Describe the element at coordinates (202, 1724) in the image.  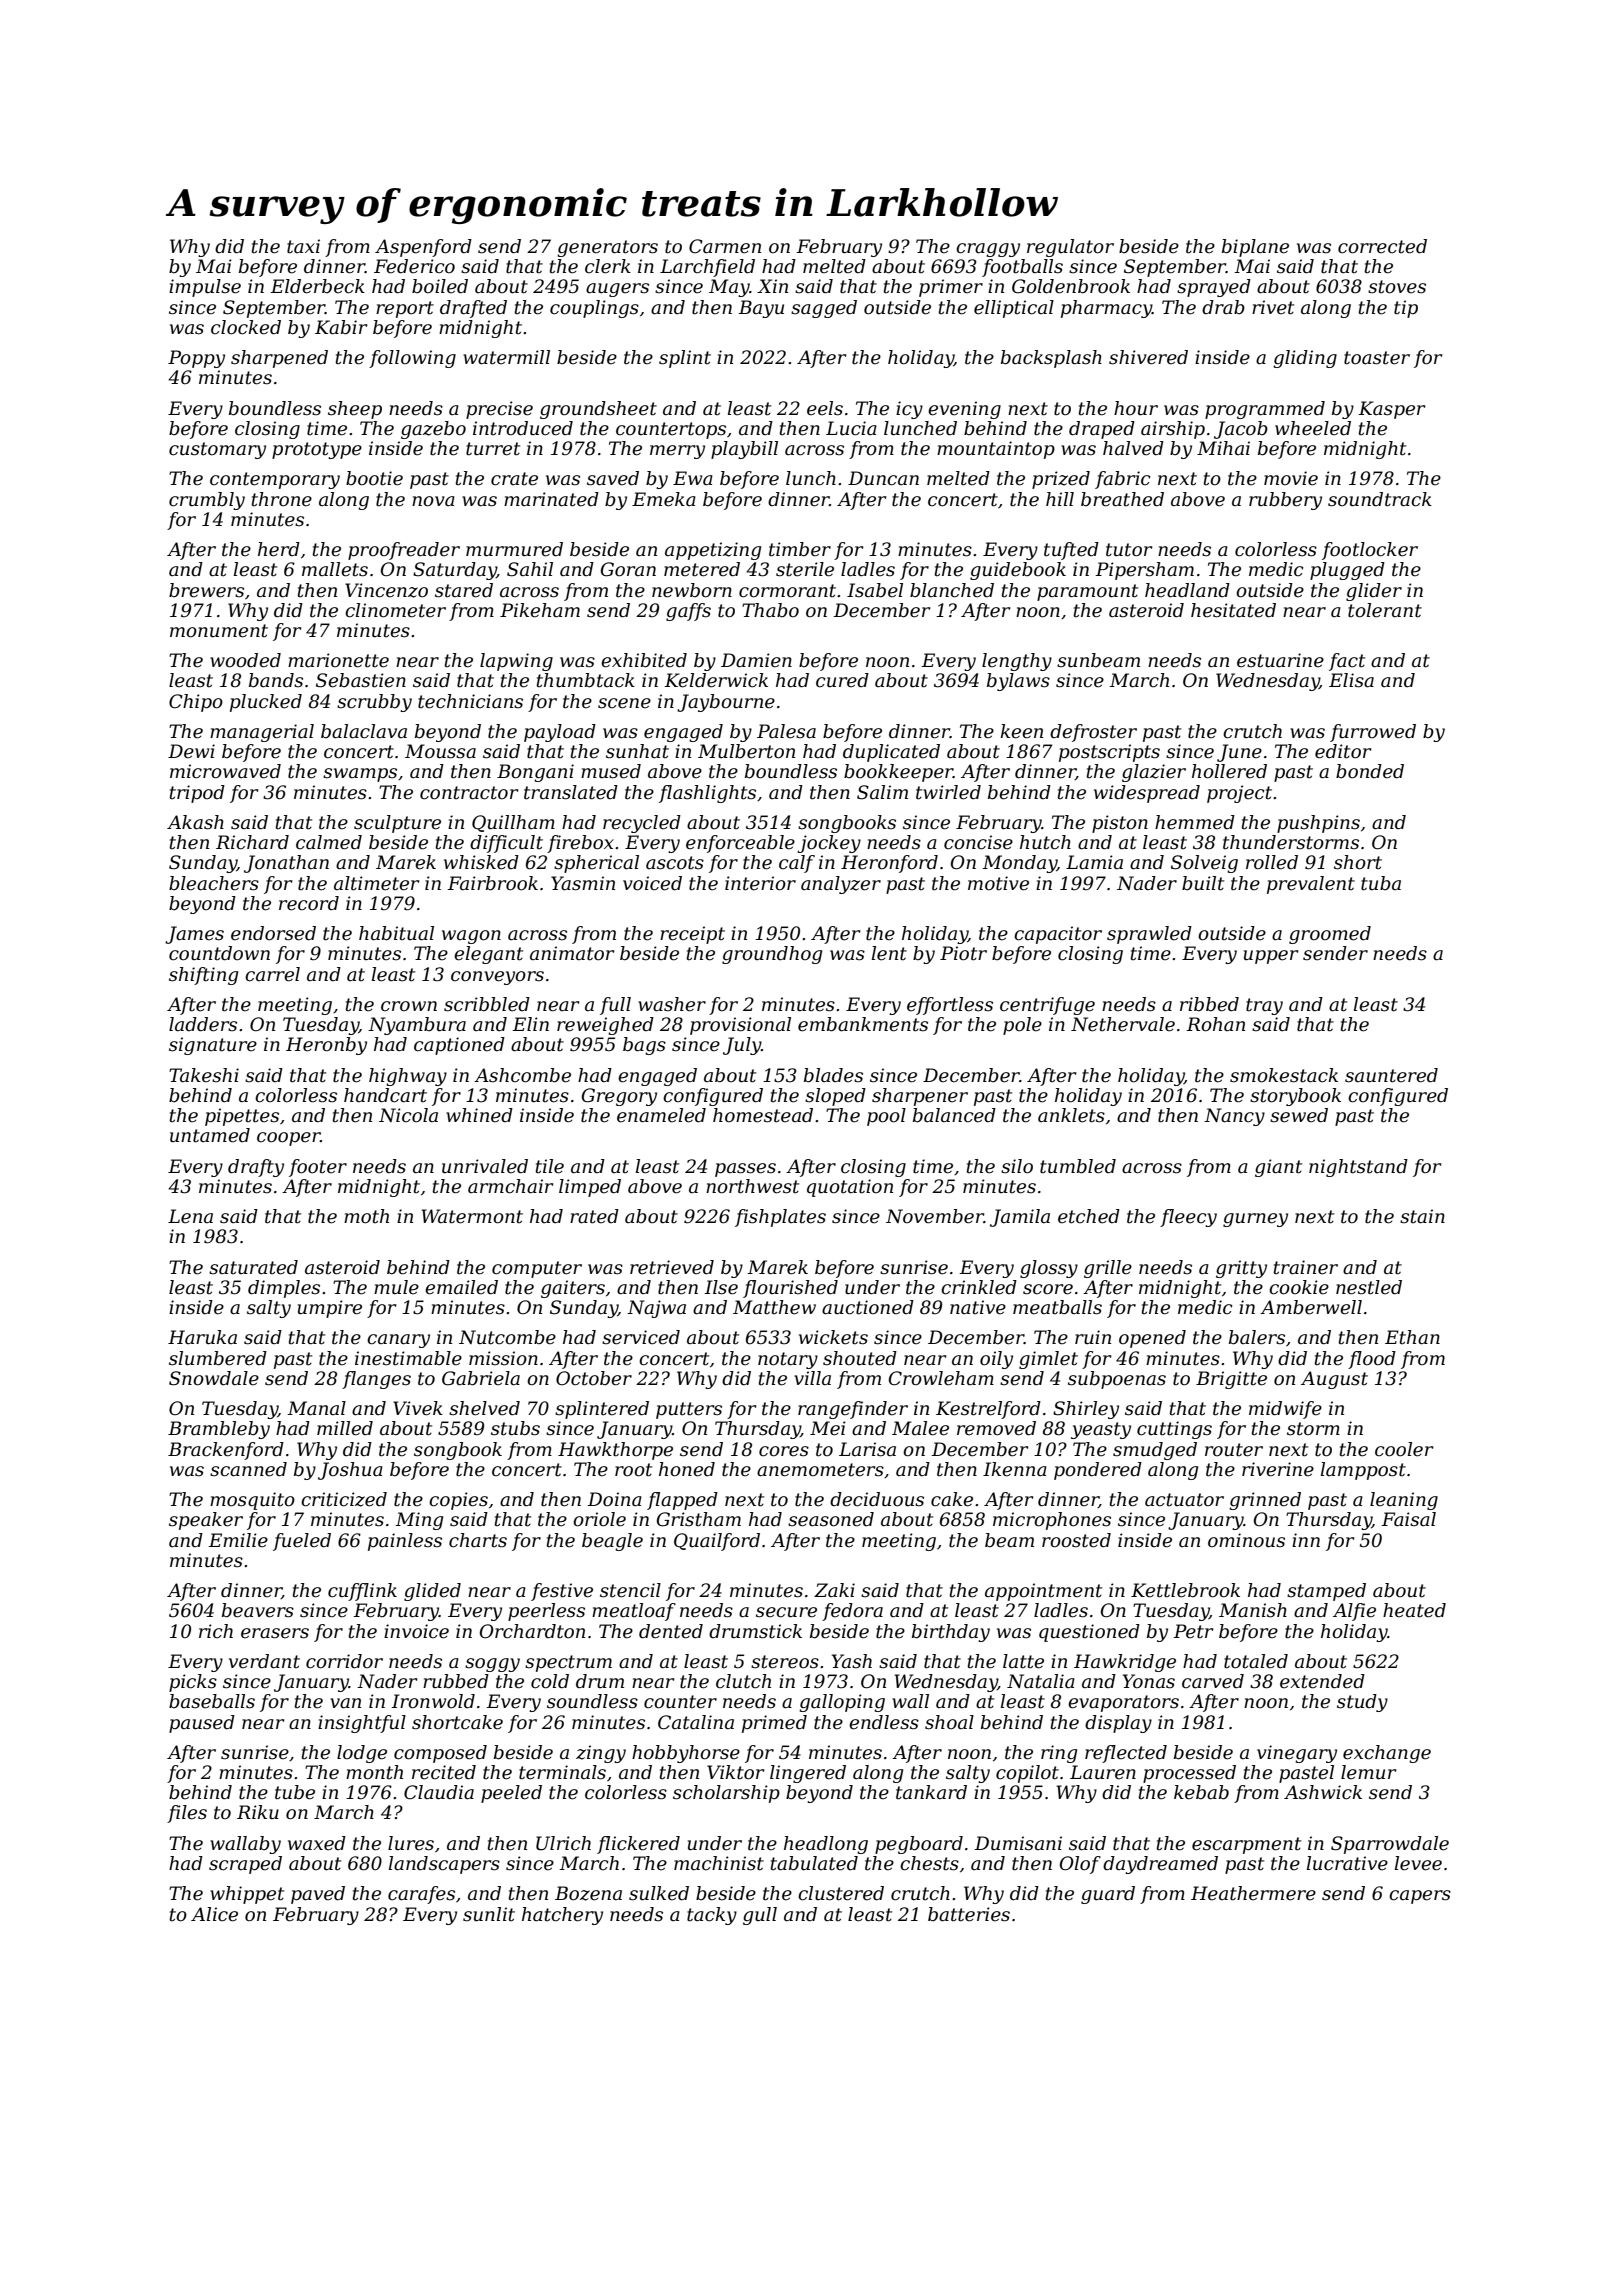
I see `paused` at that location.
